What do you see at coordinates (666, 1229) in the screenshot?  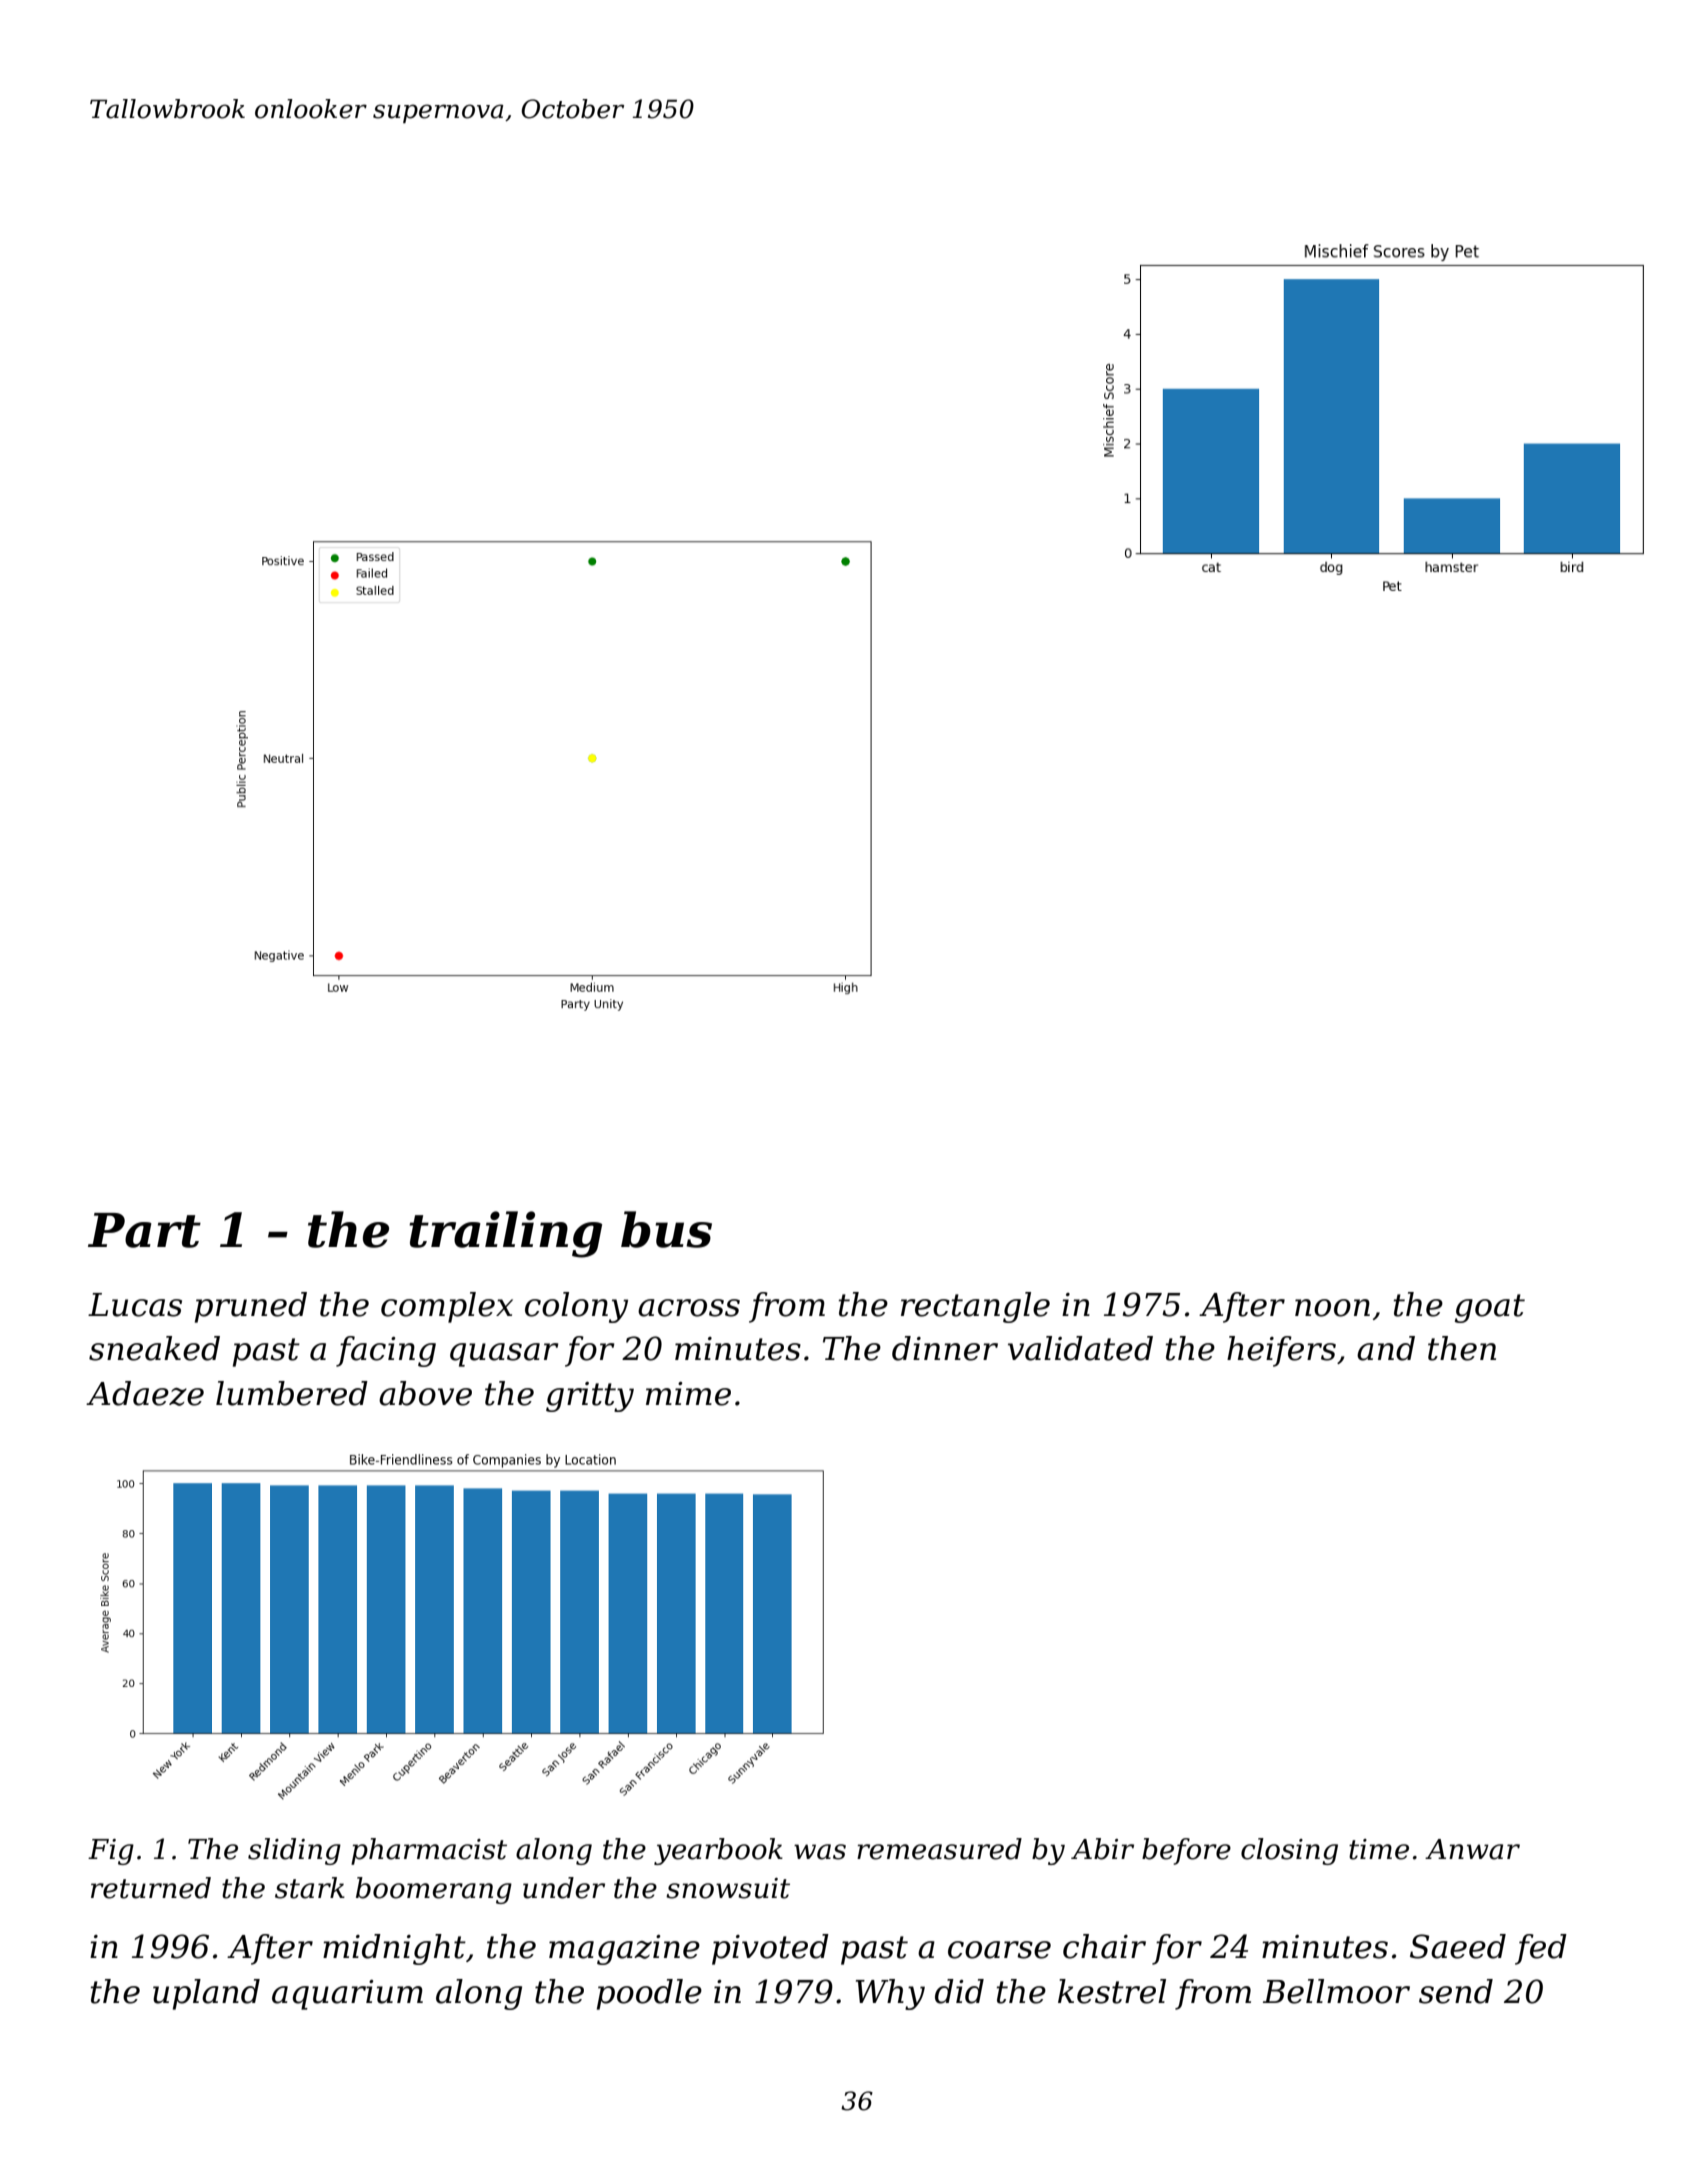 I see `bus` at bounding box center [666, 1229].
